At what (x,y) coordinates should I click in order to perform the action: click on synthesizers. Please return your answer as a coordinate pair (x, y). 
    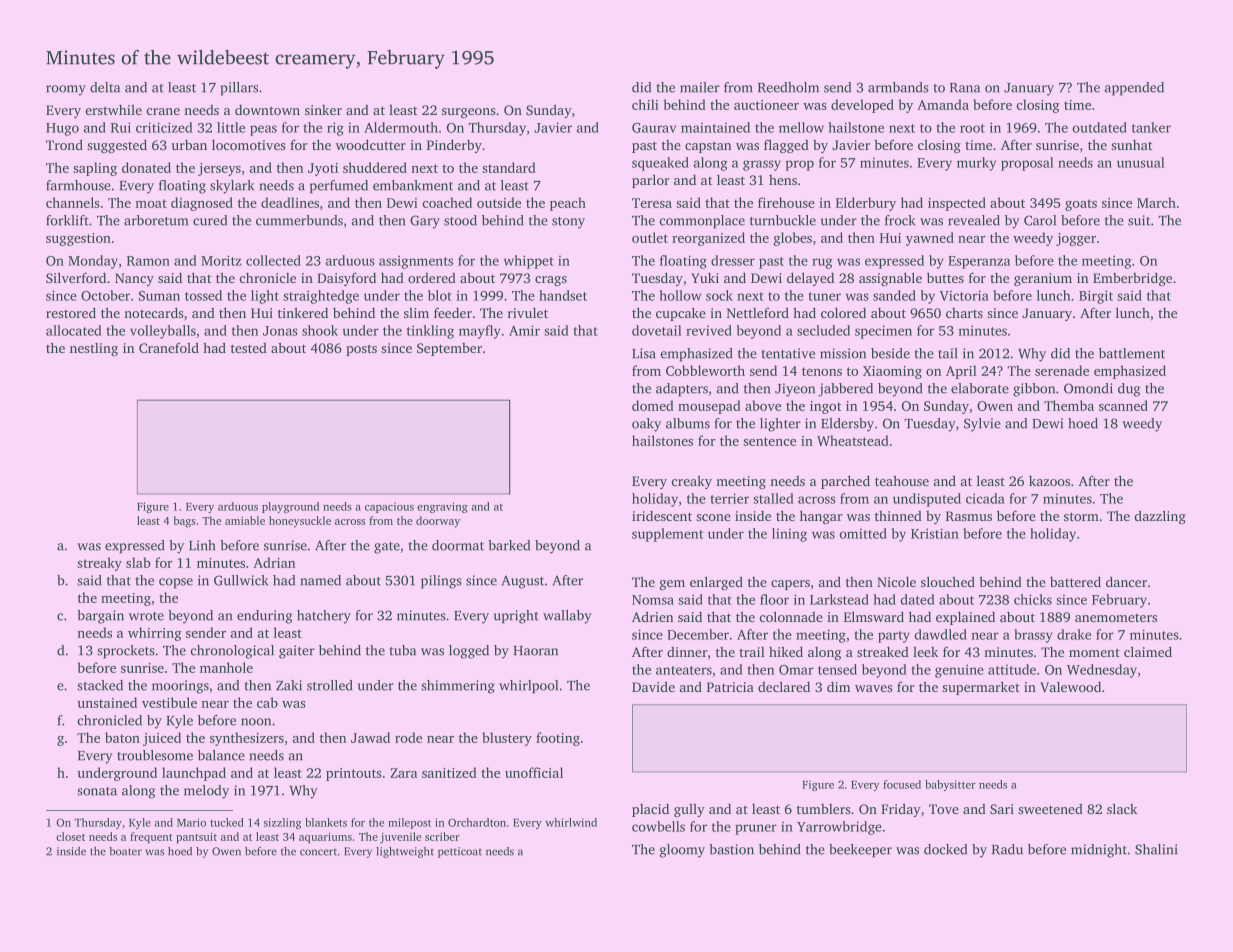
    Looking at the image, I should click on (247, 739).
